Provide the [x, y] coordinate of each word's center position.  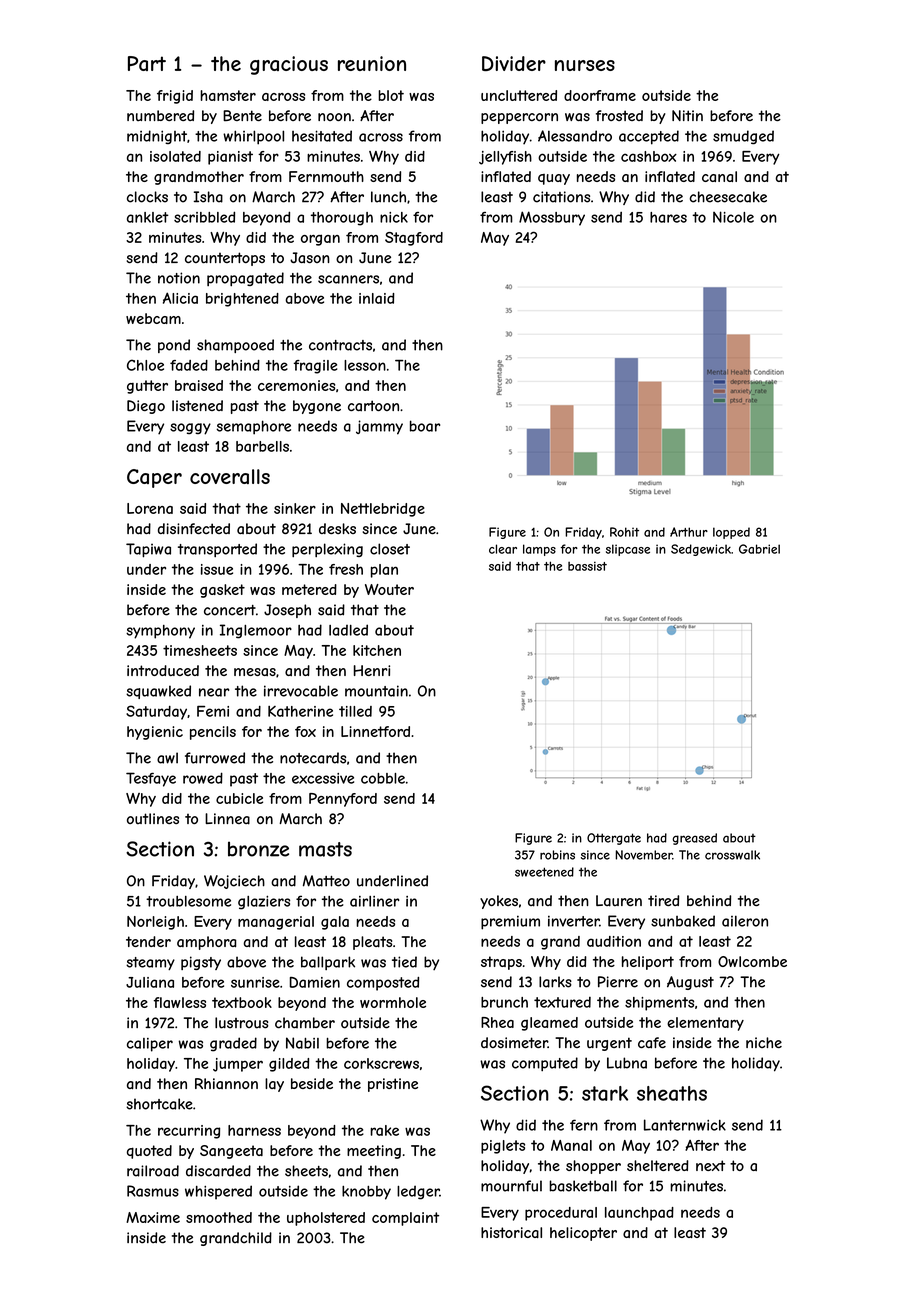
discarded [218, 1171]
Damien [315, 982]
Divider [514, 63]
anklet [148, 217]
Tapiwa [148, 550]
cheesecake [728, 197]
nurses [585, 65]
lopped [731, 533]
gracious [289, 65]
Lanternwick [685, 1125]
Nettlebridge [383, 510]
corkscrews [381, 1063]
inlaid [377, 298]
